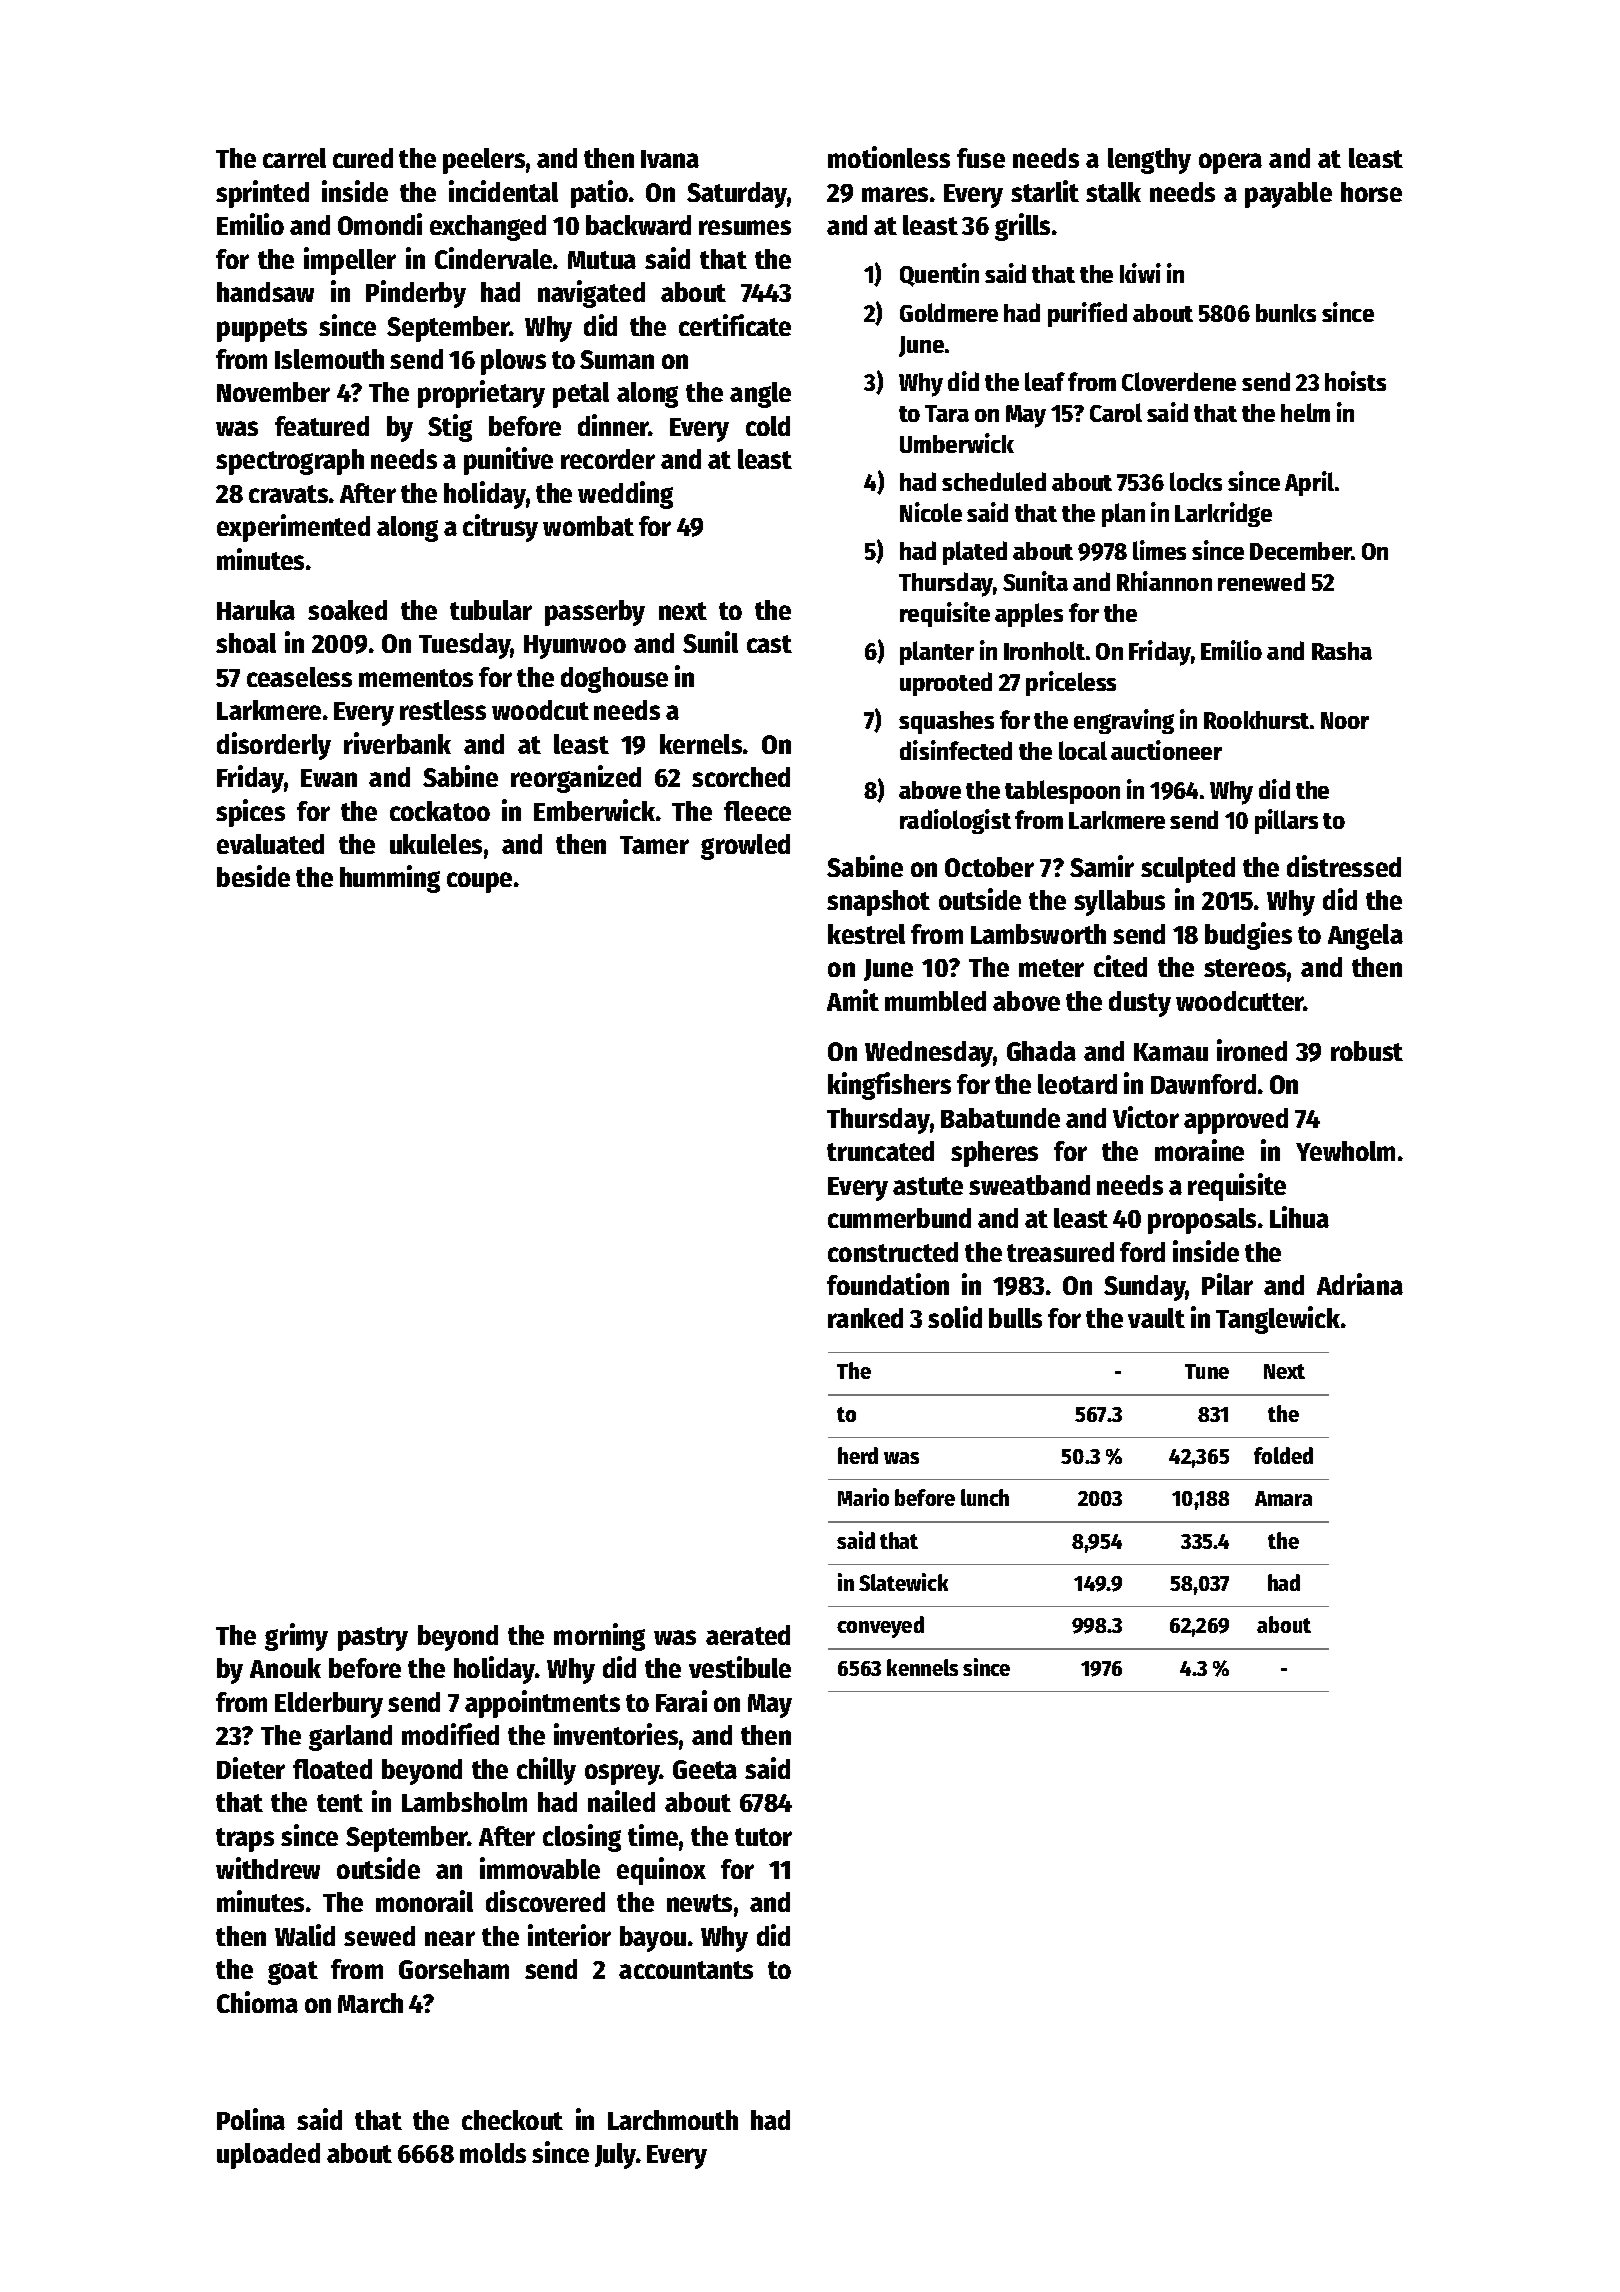 Image resolution: width=1620 pixels, height=2292 pixels. Describe the element at coordinates (512, 2120) in the screenshot. I see `checkout` at that location.
